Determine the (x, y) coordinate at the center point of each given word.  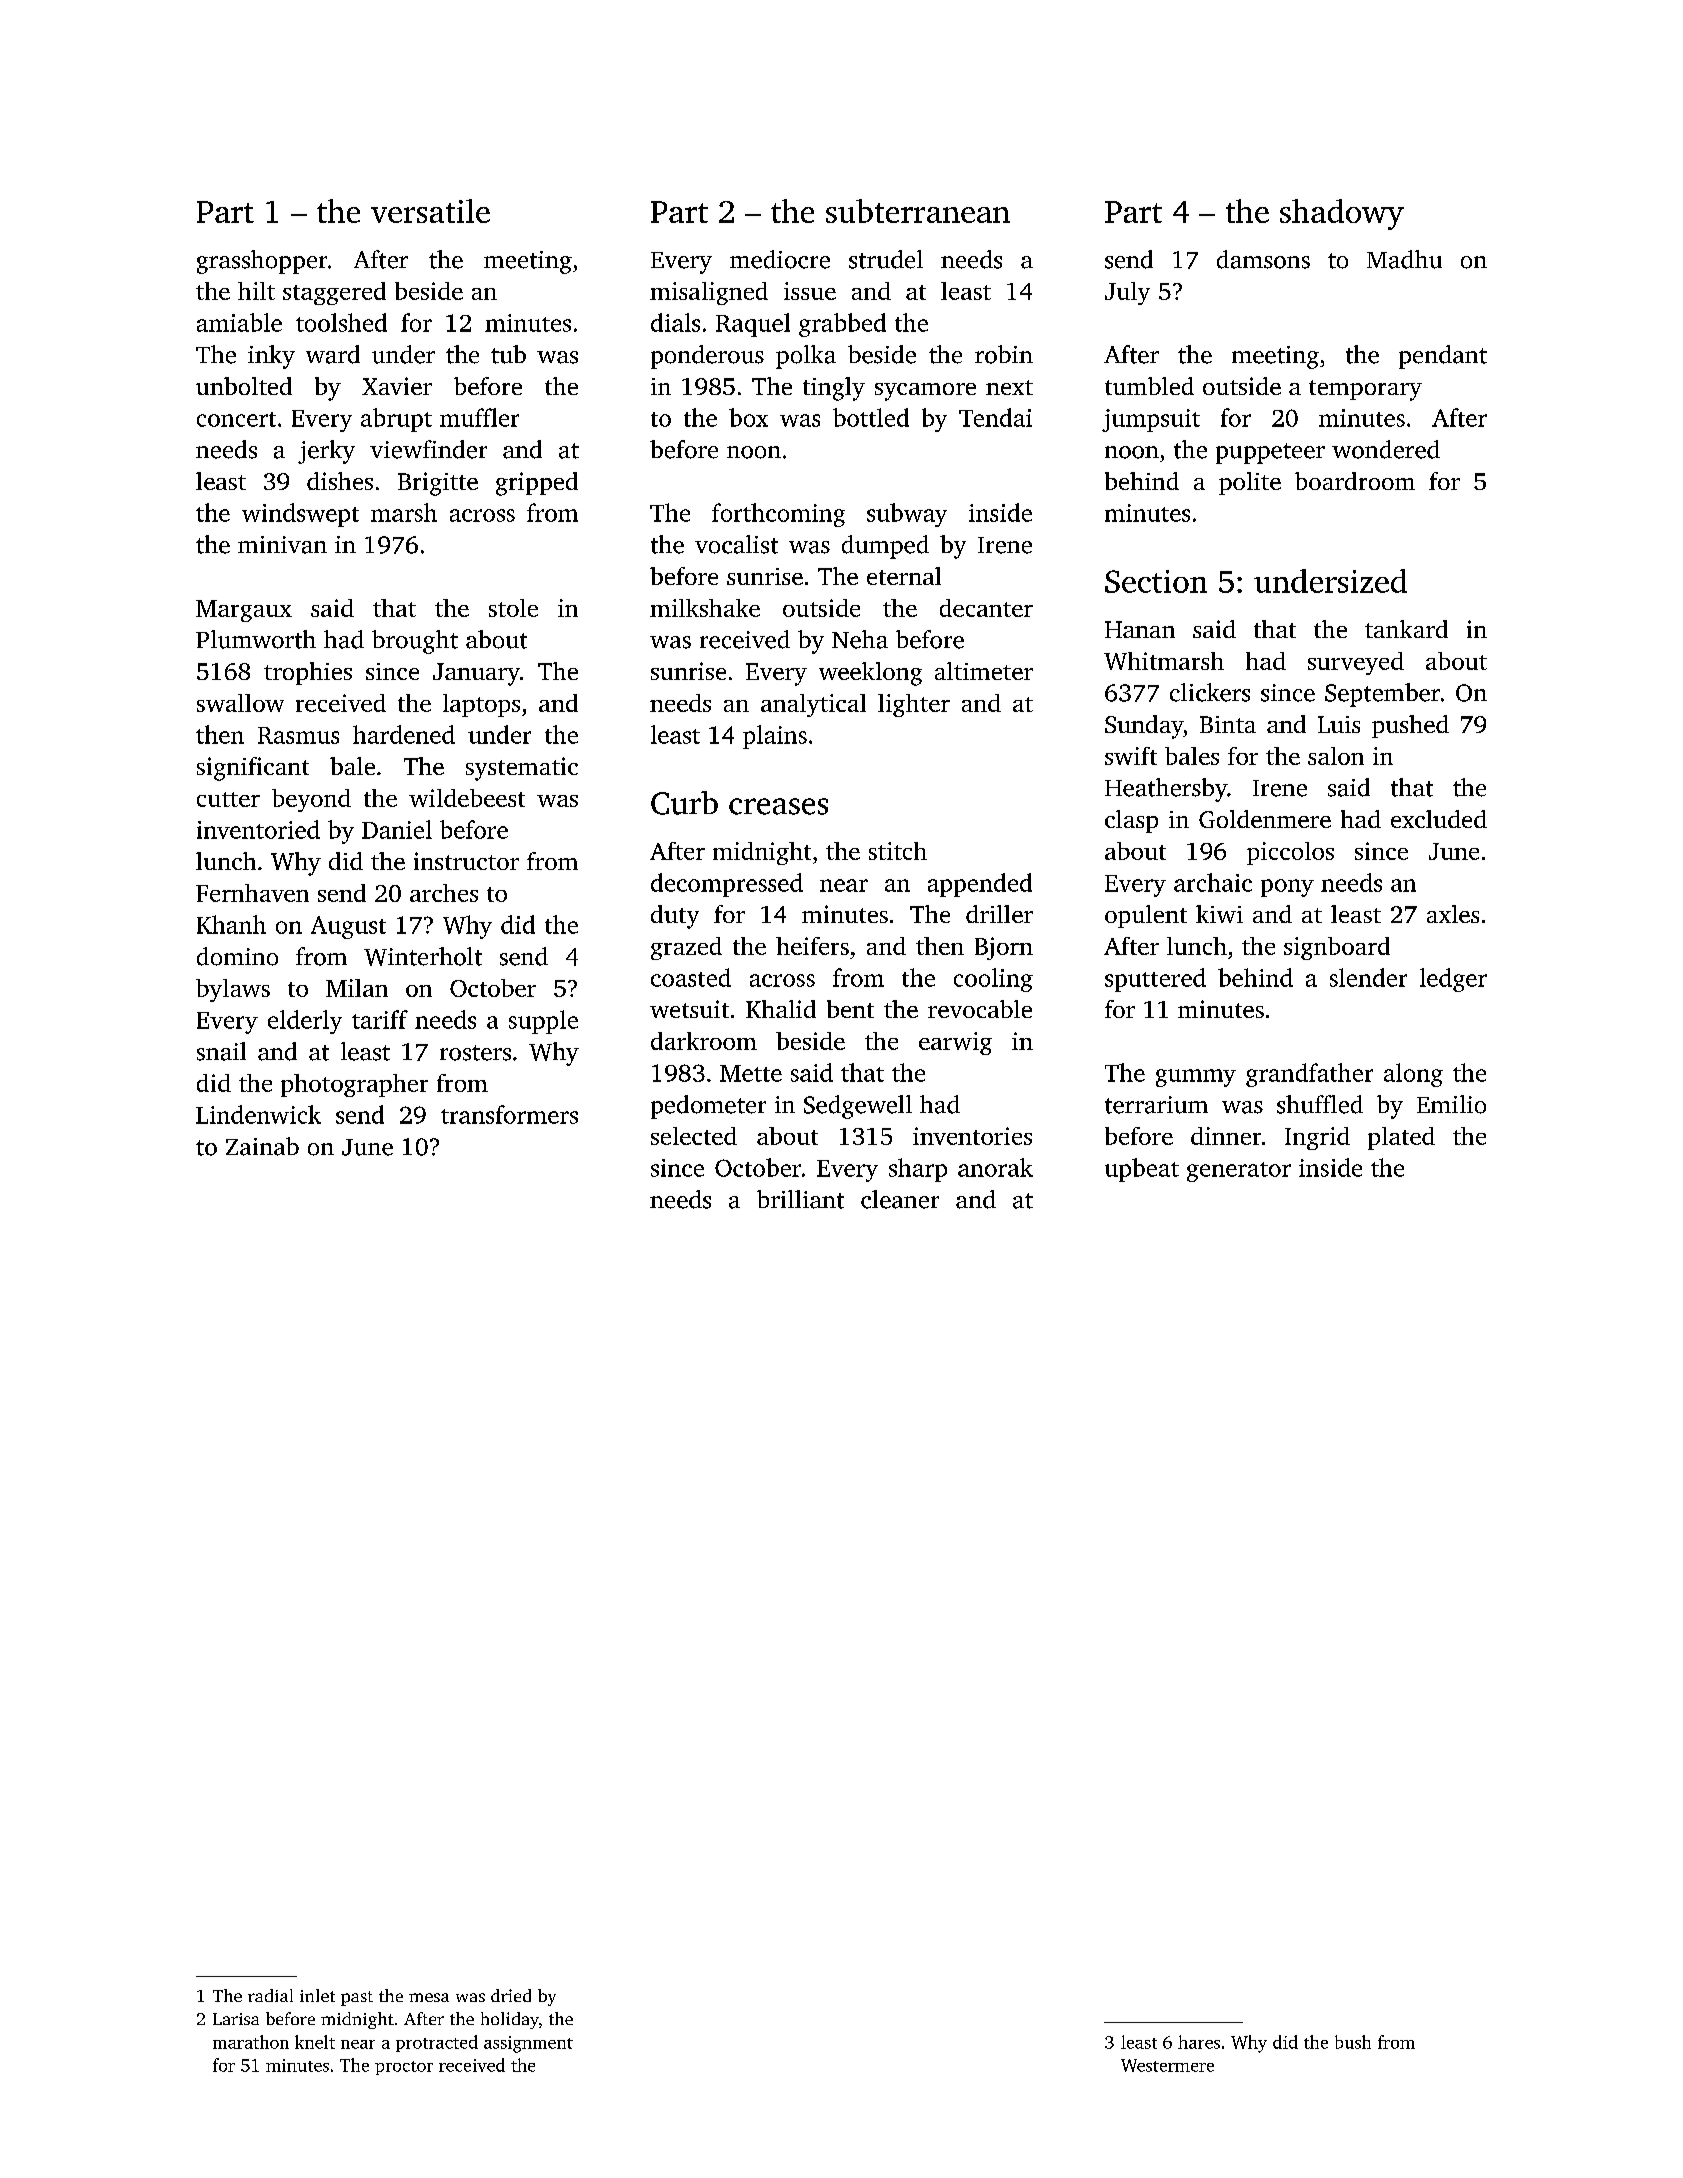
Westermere (1167, 2065)
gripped (537, 484)
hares (1199, 2042)
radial (270, 1995)
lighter (914, 705)
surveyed (1356, 663)
